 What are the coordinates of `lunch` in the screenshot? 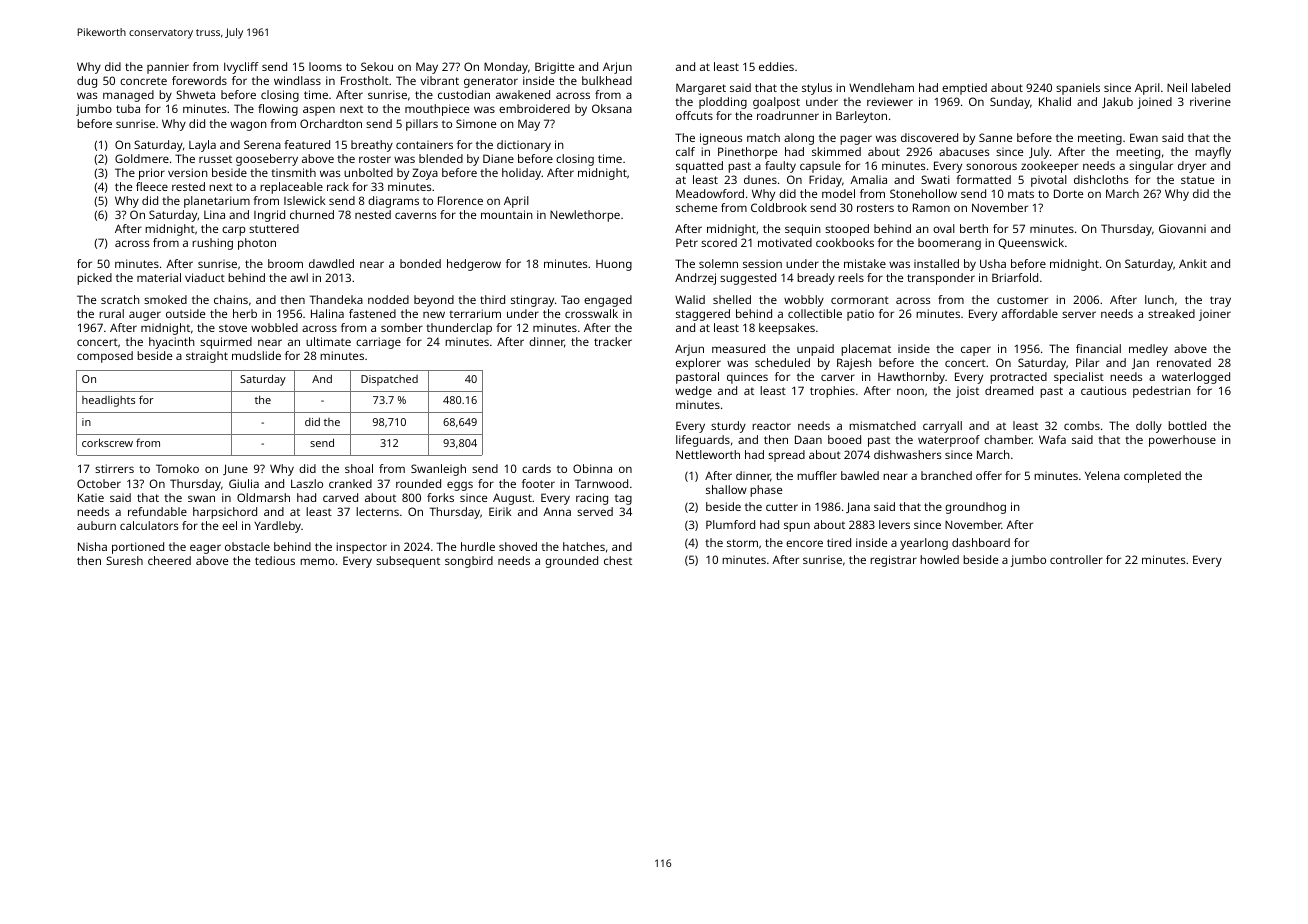 It's located at (1159, 299).
